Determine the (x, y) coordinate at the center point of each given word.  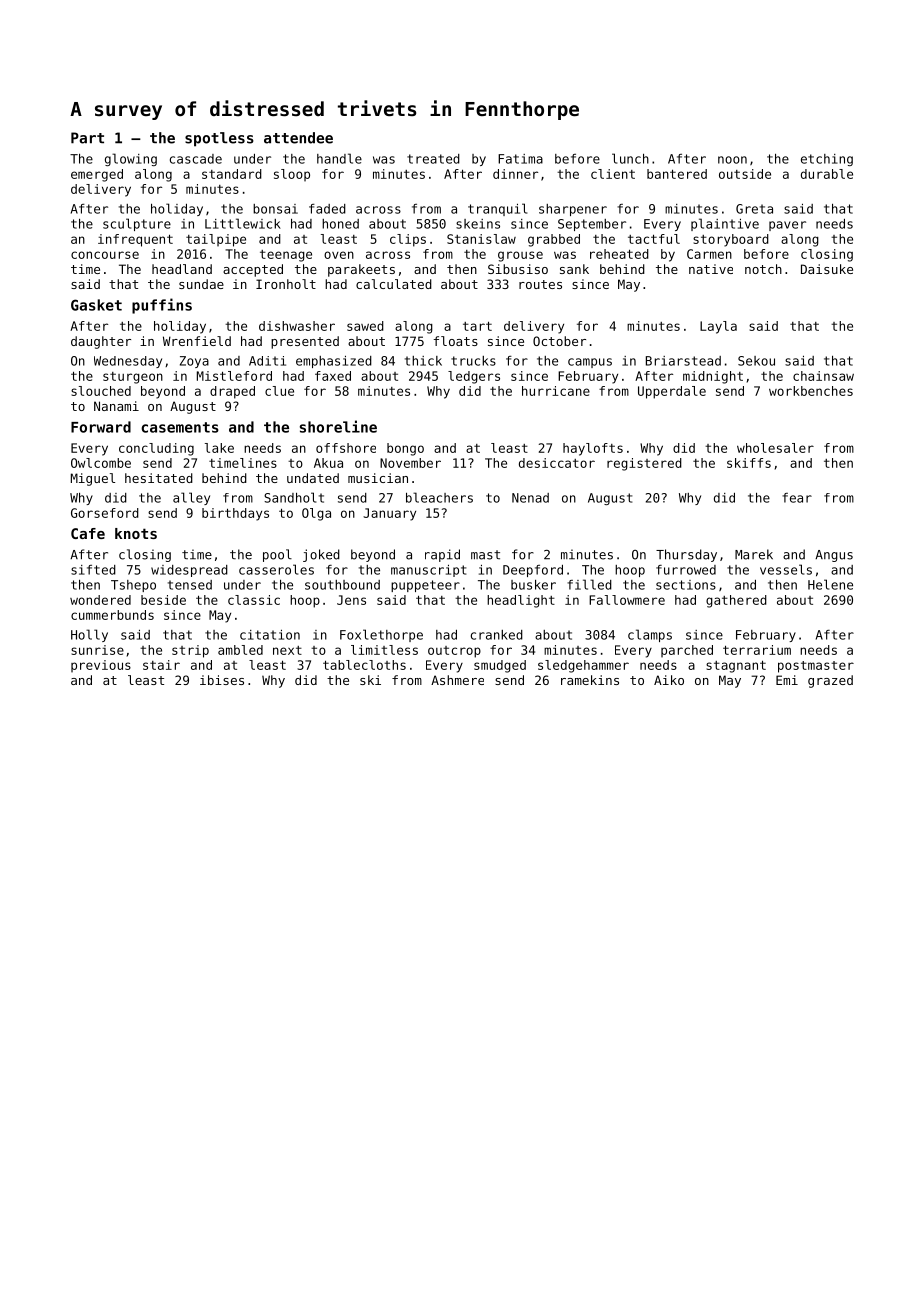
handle (339, 158)
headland (182, 269)
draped (232, 392)
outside (745, 174)
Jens (351, 600)
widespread (189, 571)
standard (232, 174)
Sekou (756, 361)
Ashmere (457, 680)
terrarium (757, 650)
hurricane (556, 391)
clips (408, 240)
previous (101, 666)
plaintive (725, 224)
